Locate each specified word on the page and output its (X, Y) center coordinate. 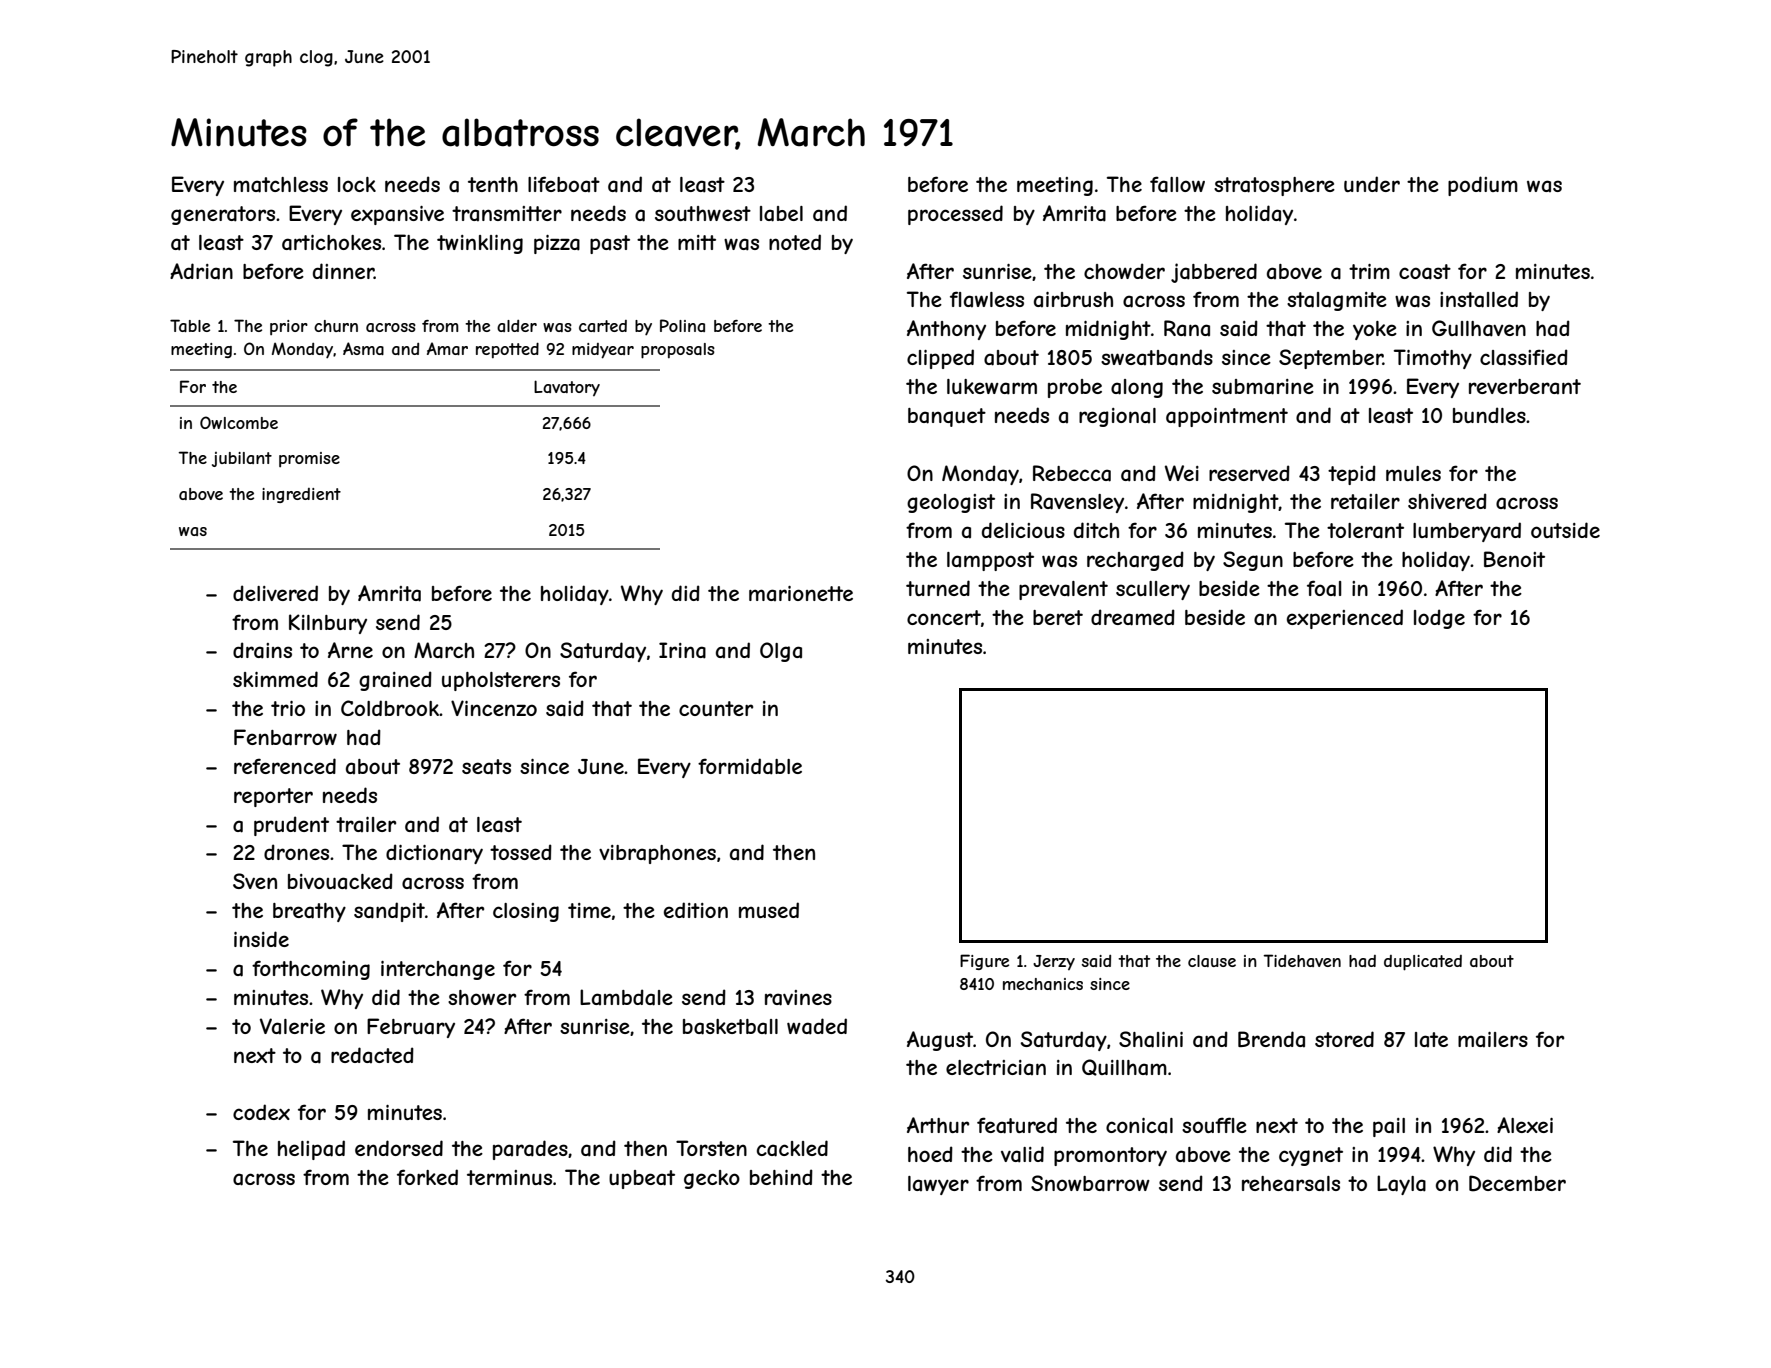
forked (427, 1177)
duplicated (1423, 963)
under (1372, 184)
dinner (343, 271)
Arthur (938, 1125)
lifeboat (564, 184)
